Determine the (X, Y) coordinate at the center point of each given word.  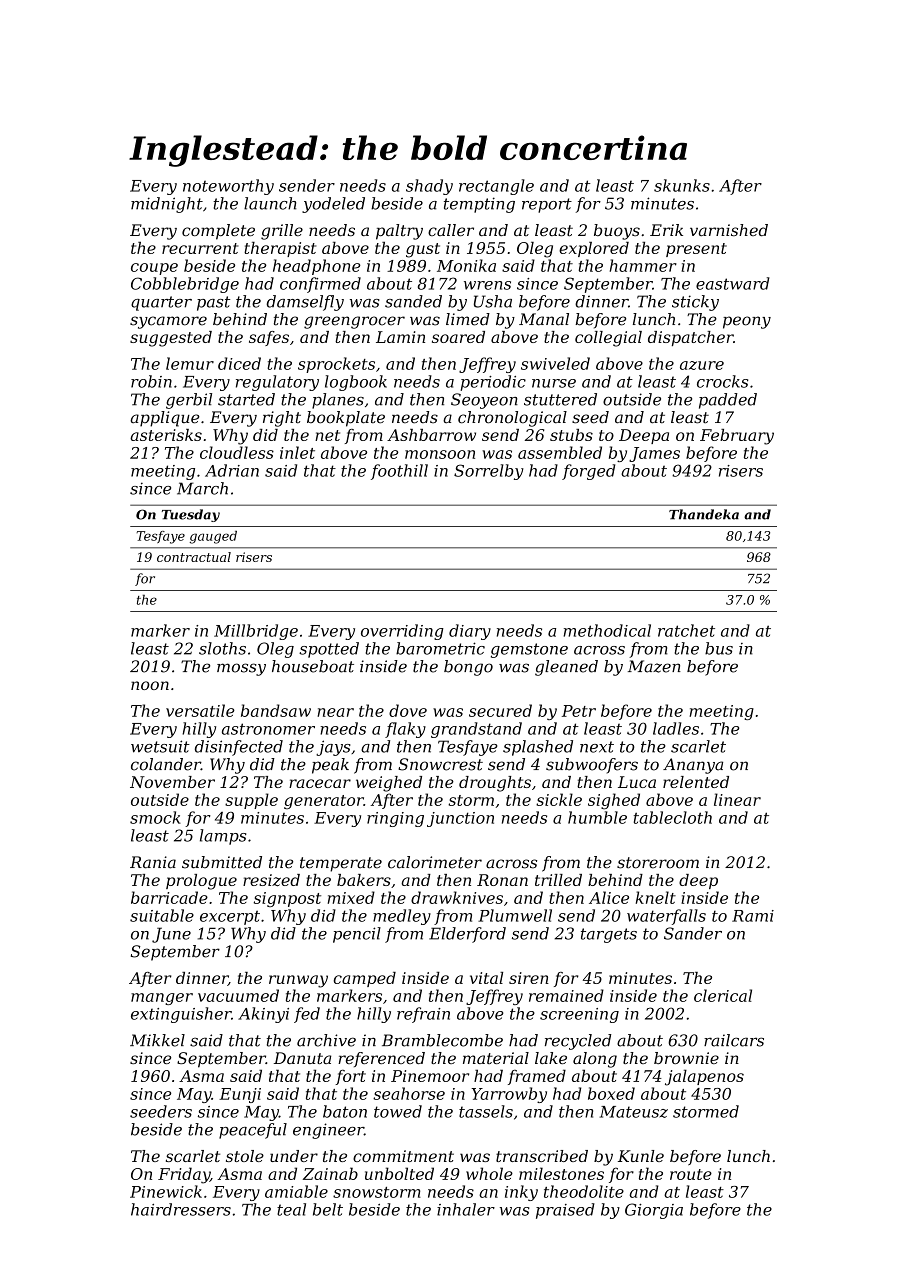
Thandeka (704, 514)
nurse (554, 383)
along (595, 1060)
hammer (643, 265)
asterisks (166, 435)
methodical (607, 630)
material (496, 1058)
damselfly (305, 303)
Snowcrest (440, 764)
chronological (512, 419)
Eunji (240, 1095)
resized (271, 880)
